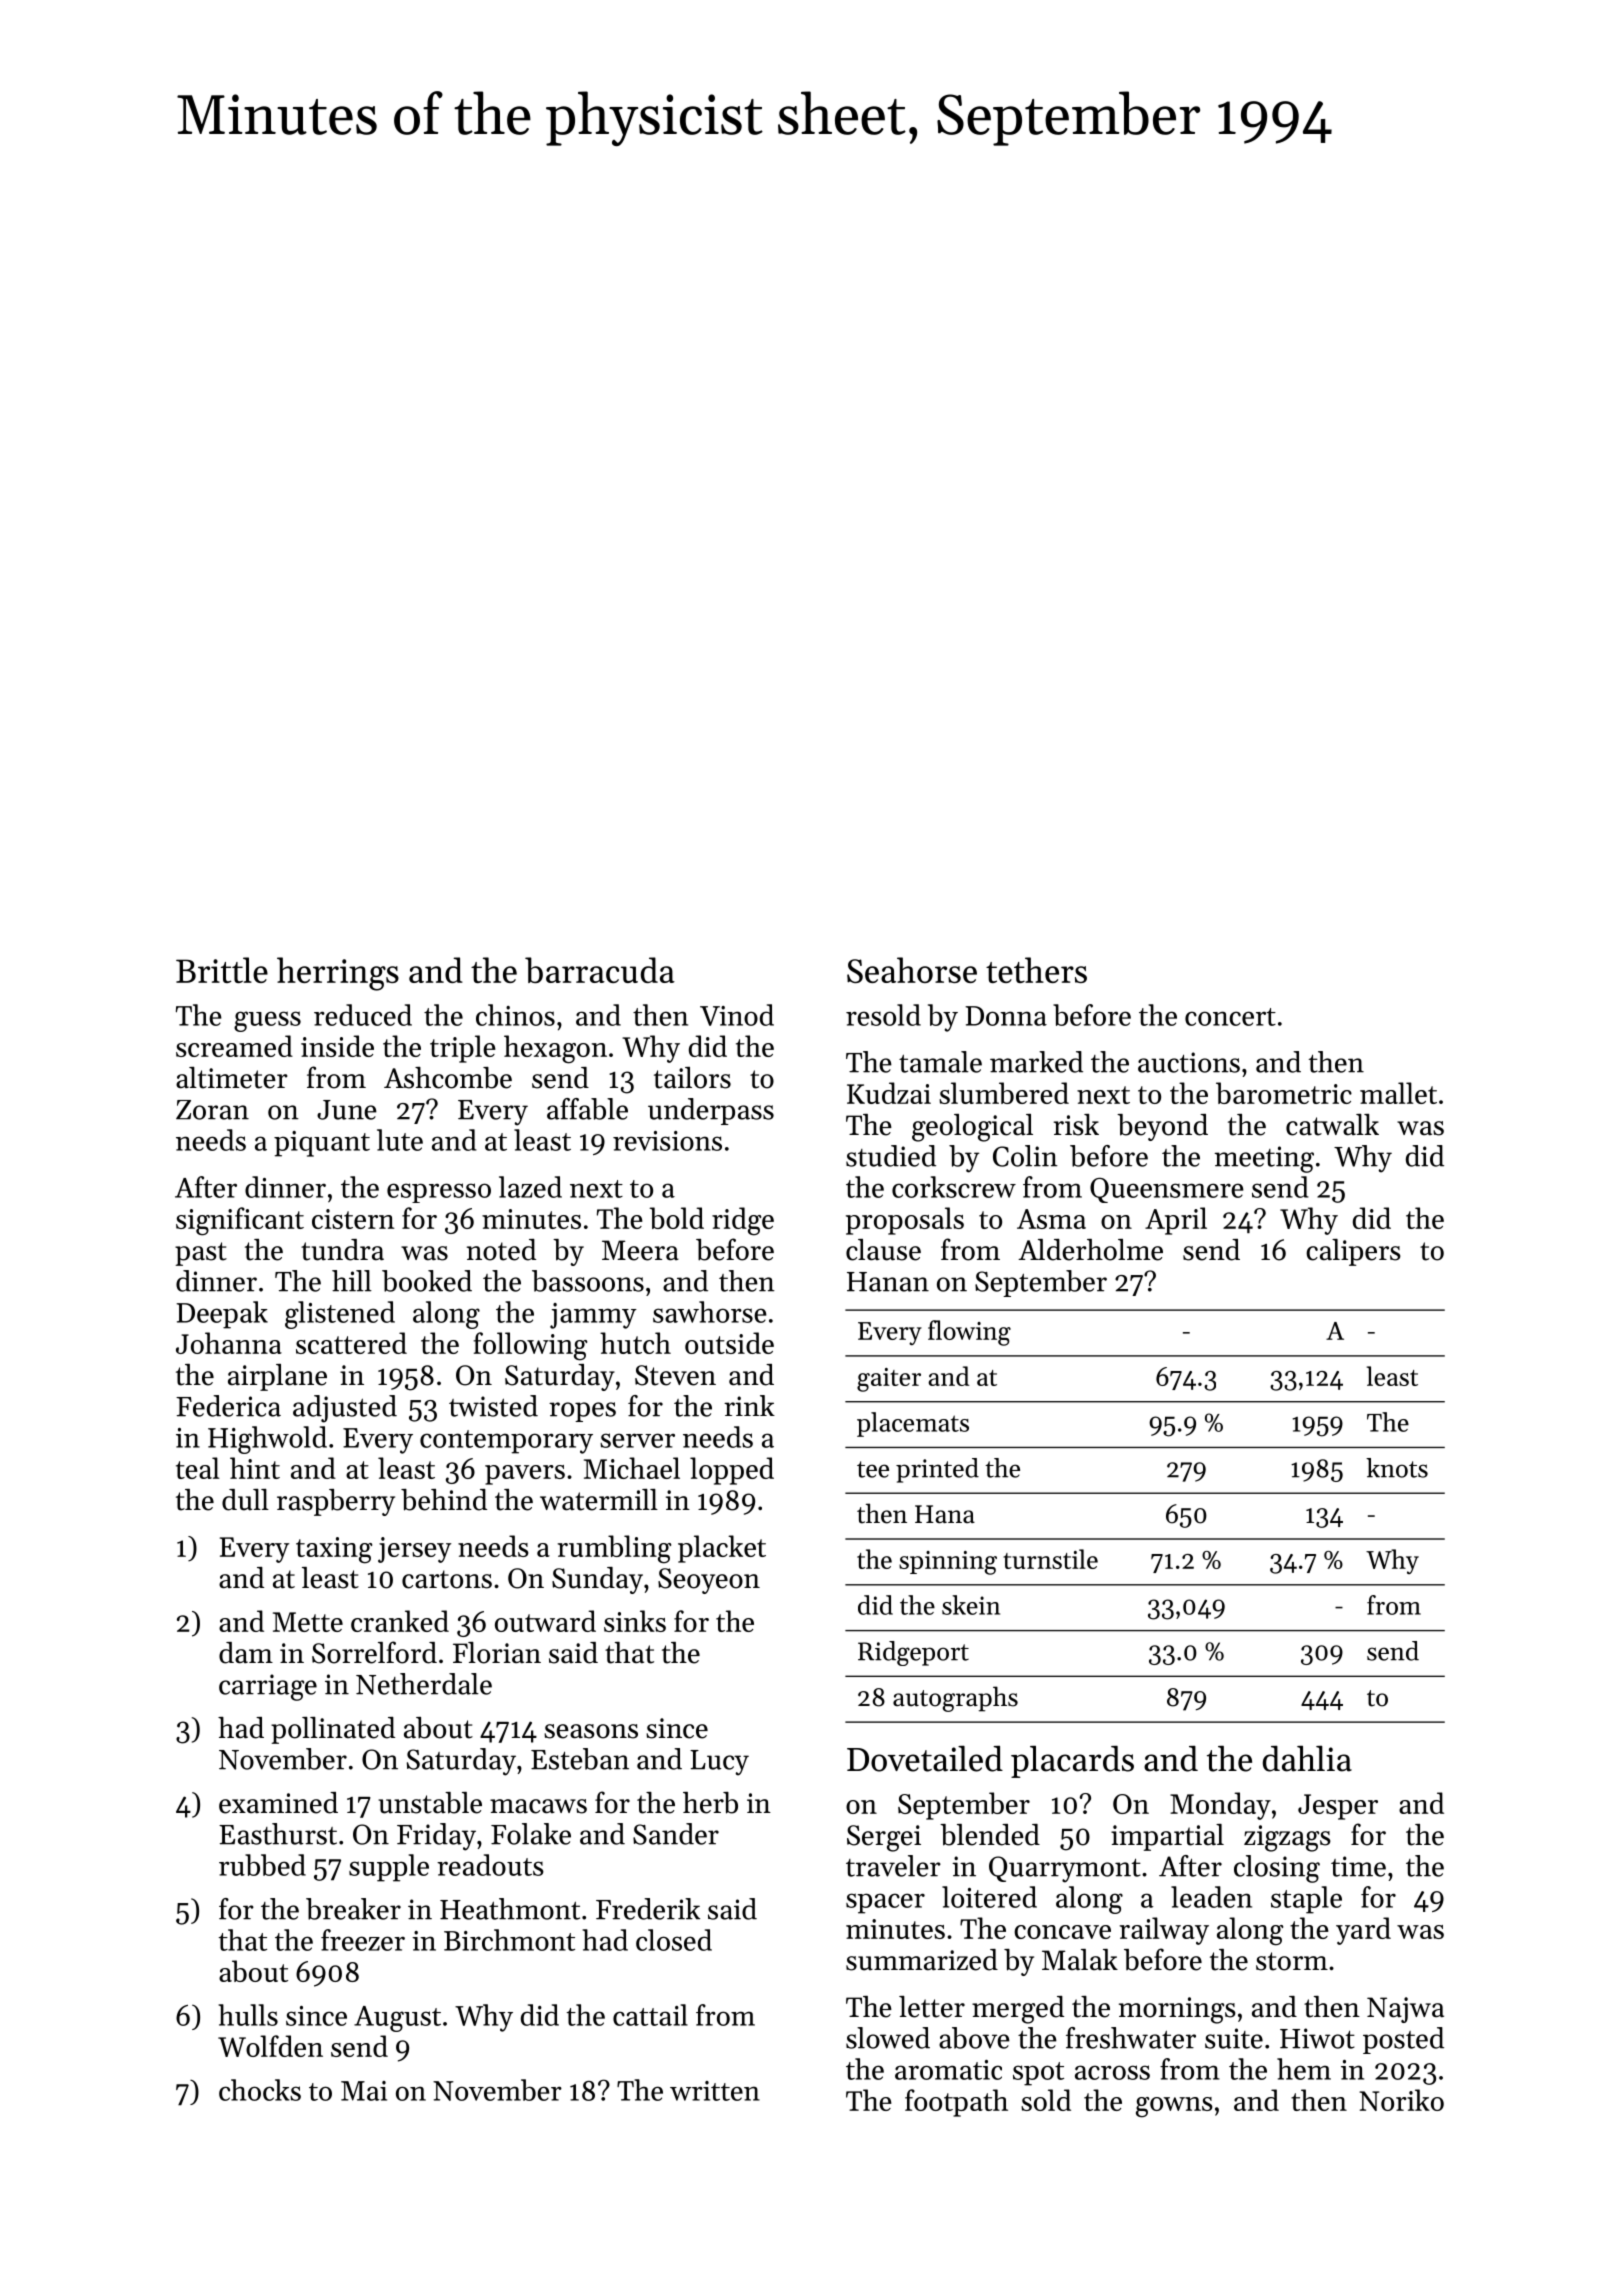  I want to click on mornings, so click(1177, 2010).
